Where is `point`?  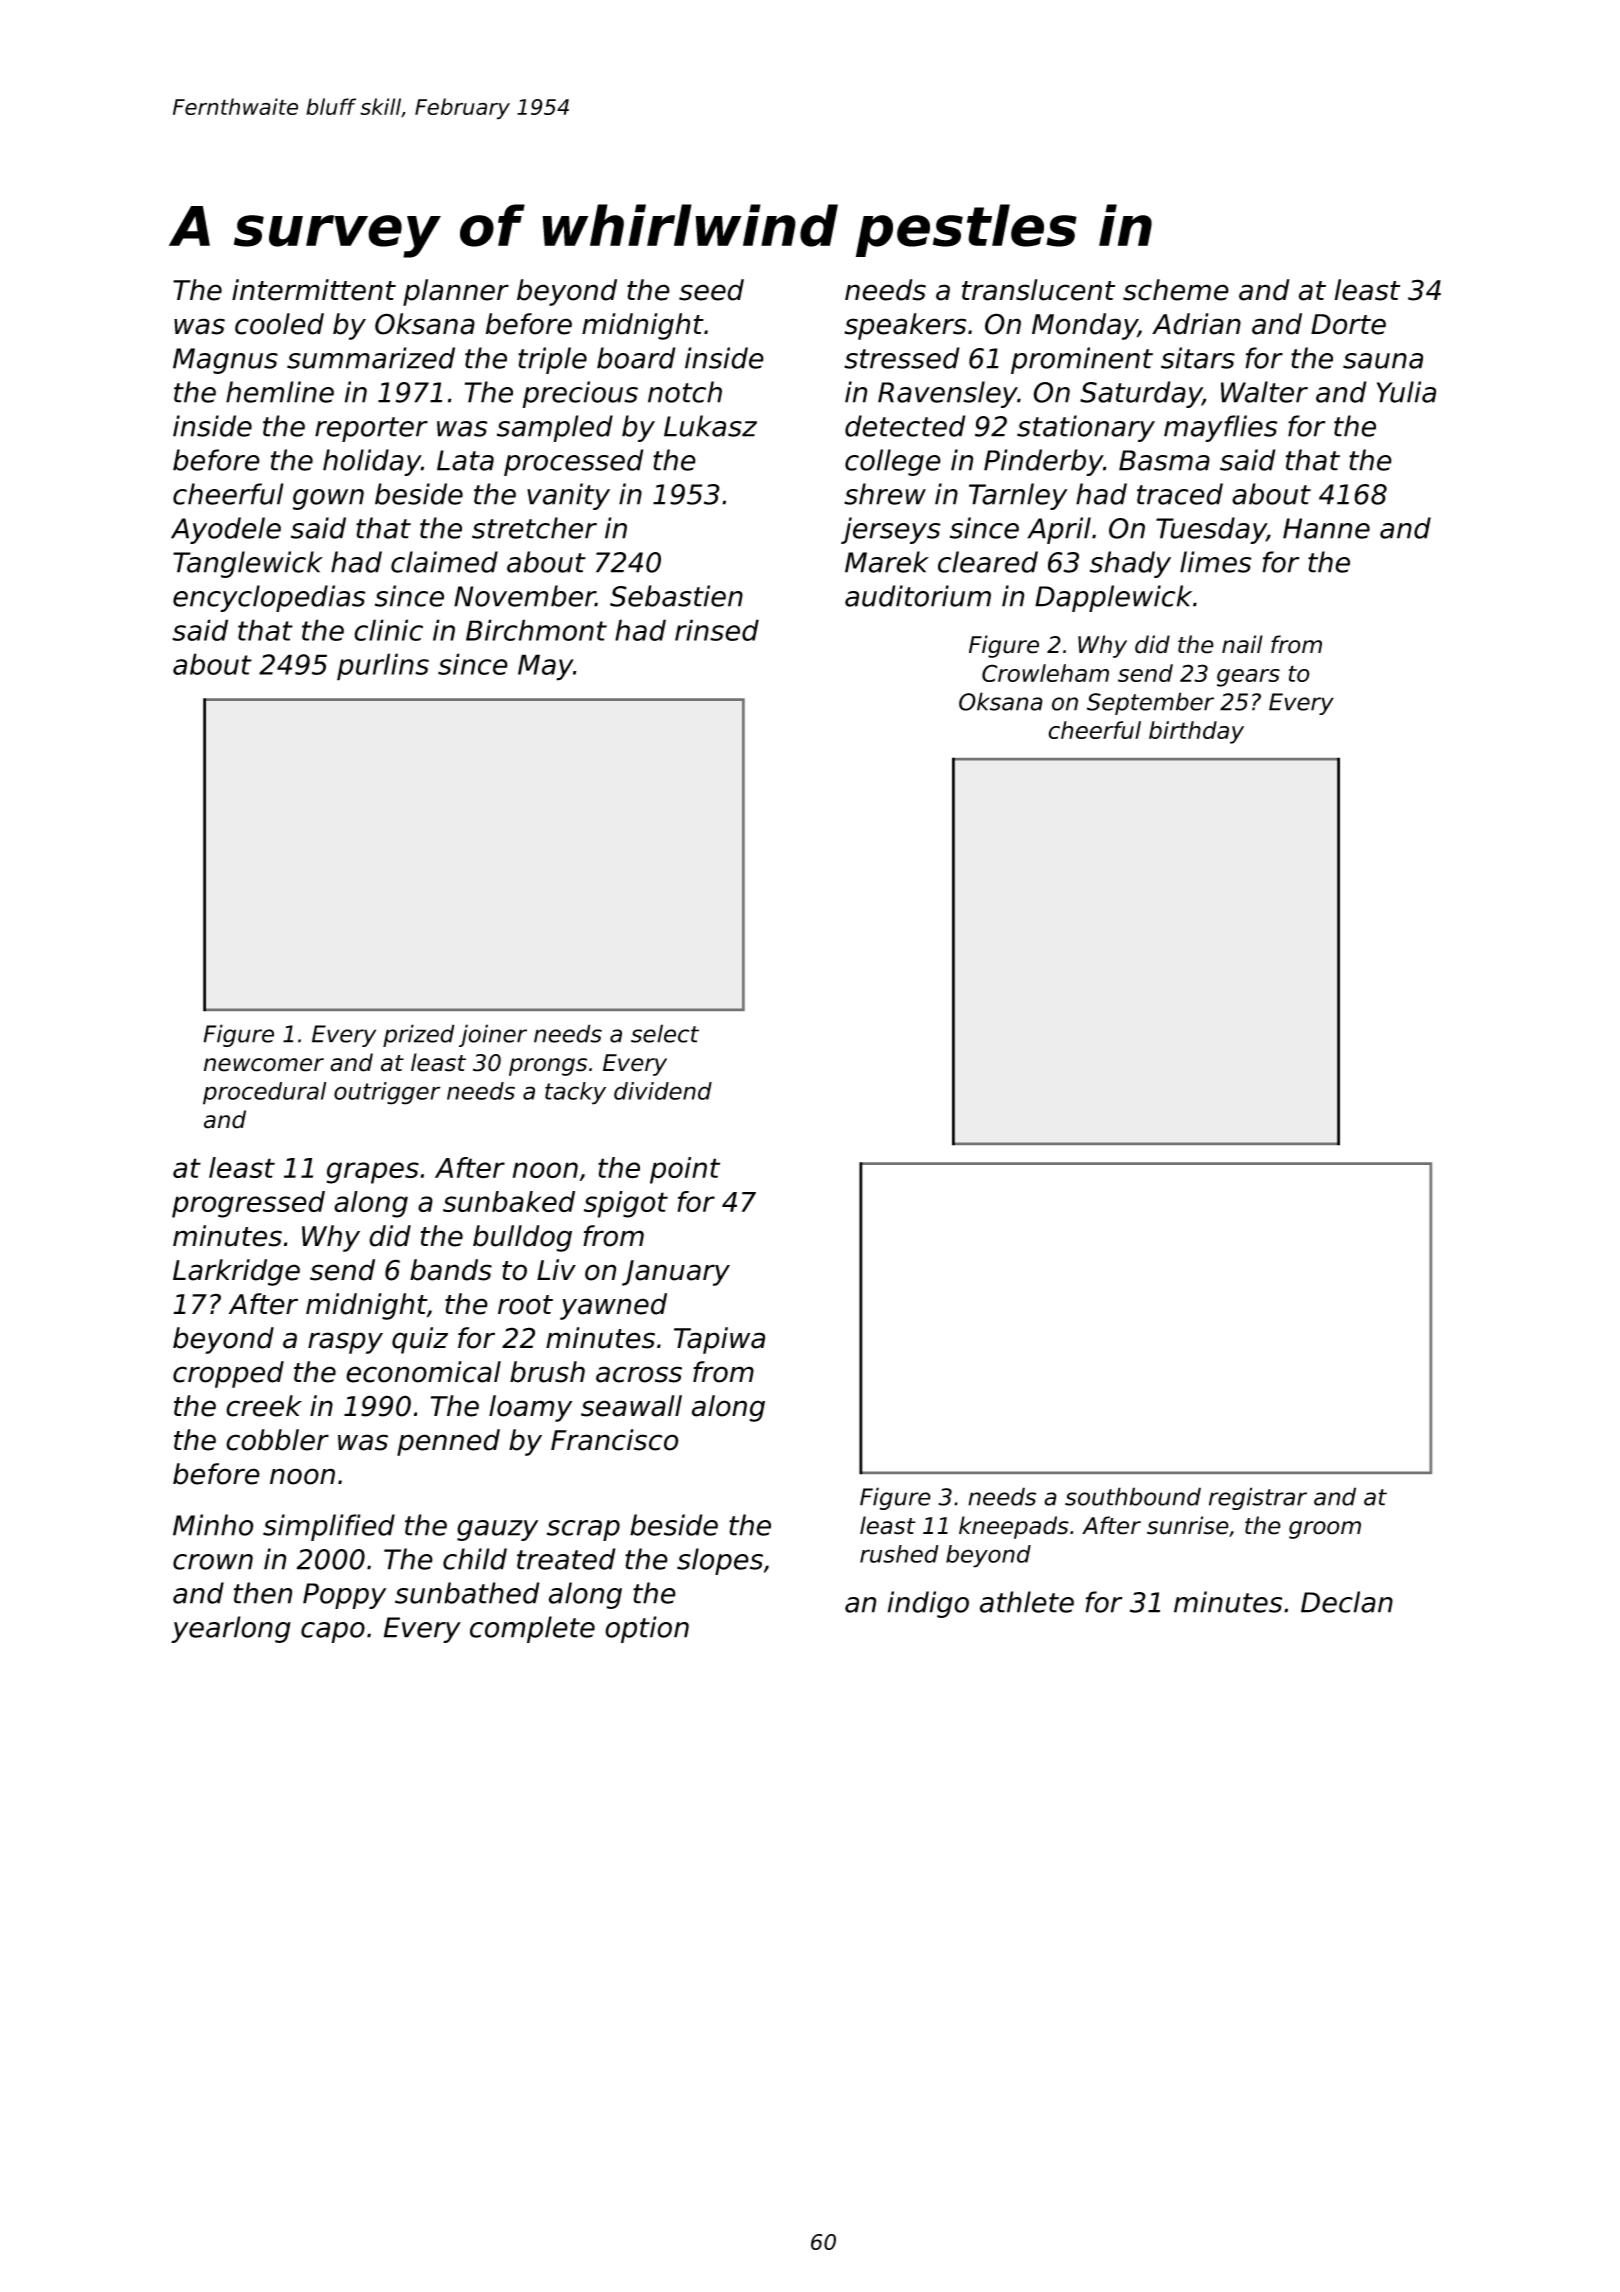 point is located at coordinates (685, 1170).
